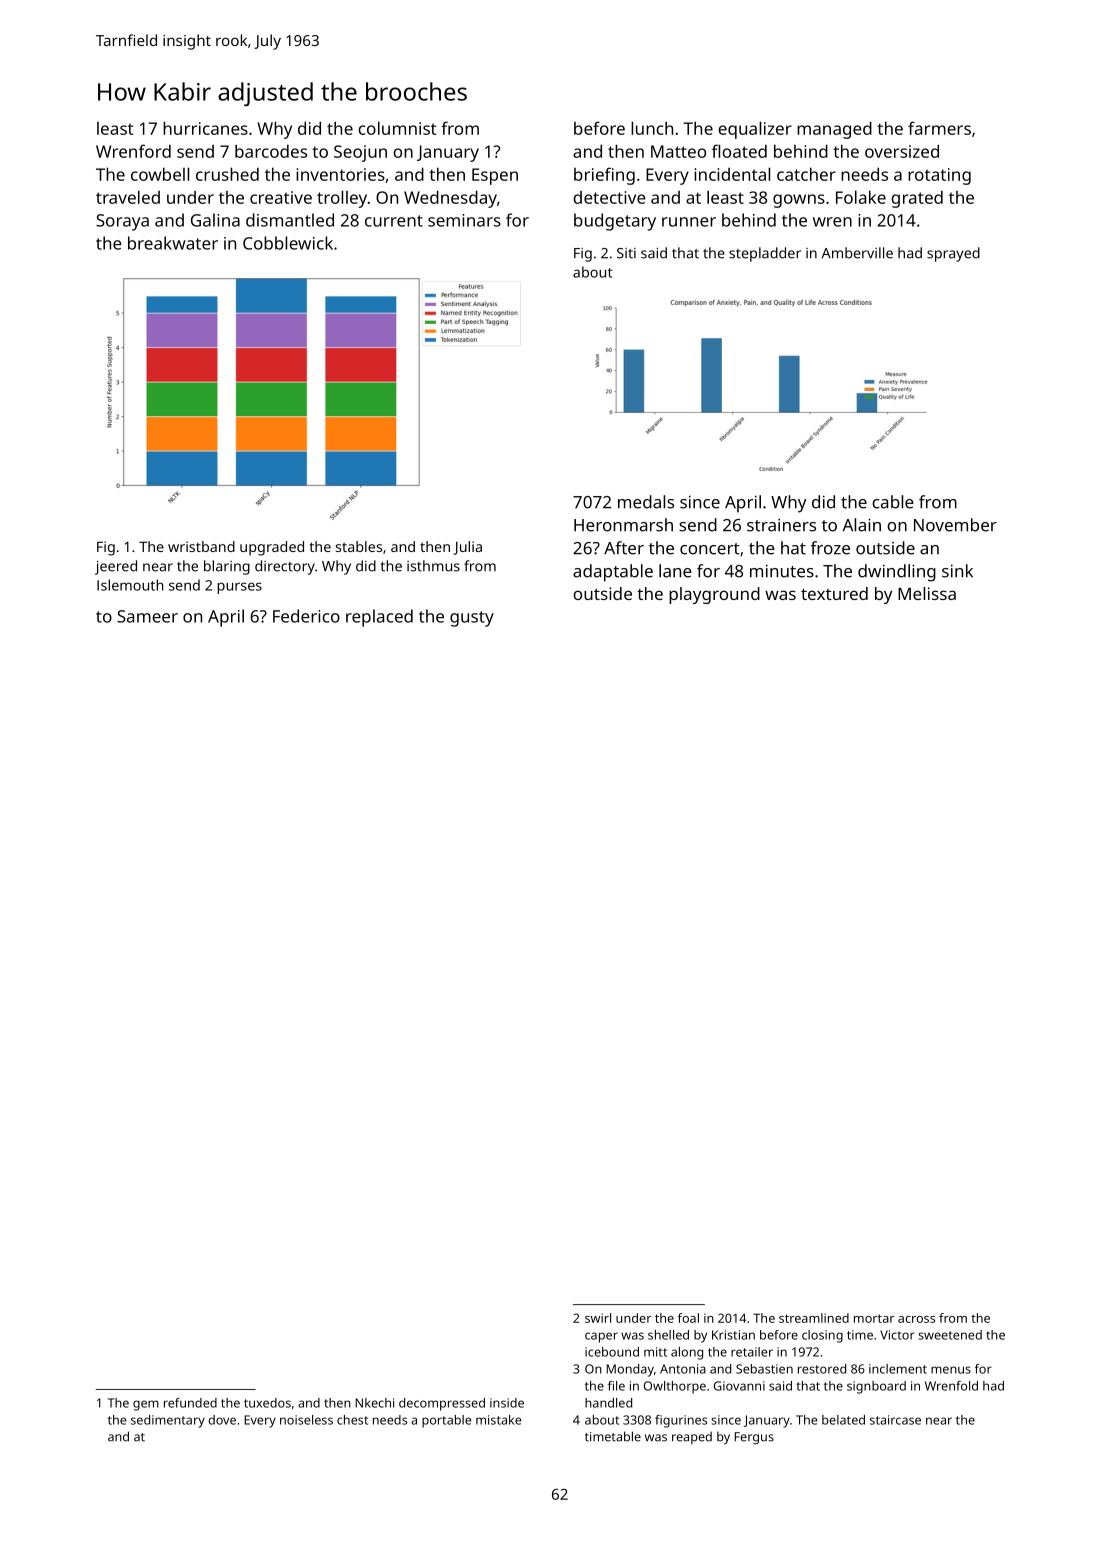 This document has height=1558, width=1102. What do you see at coordinates (598, 1318) in the document?
I see `swirl` at bounding box center [598, 1318].
